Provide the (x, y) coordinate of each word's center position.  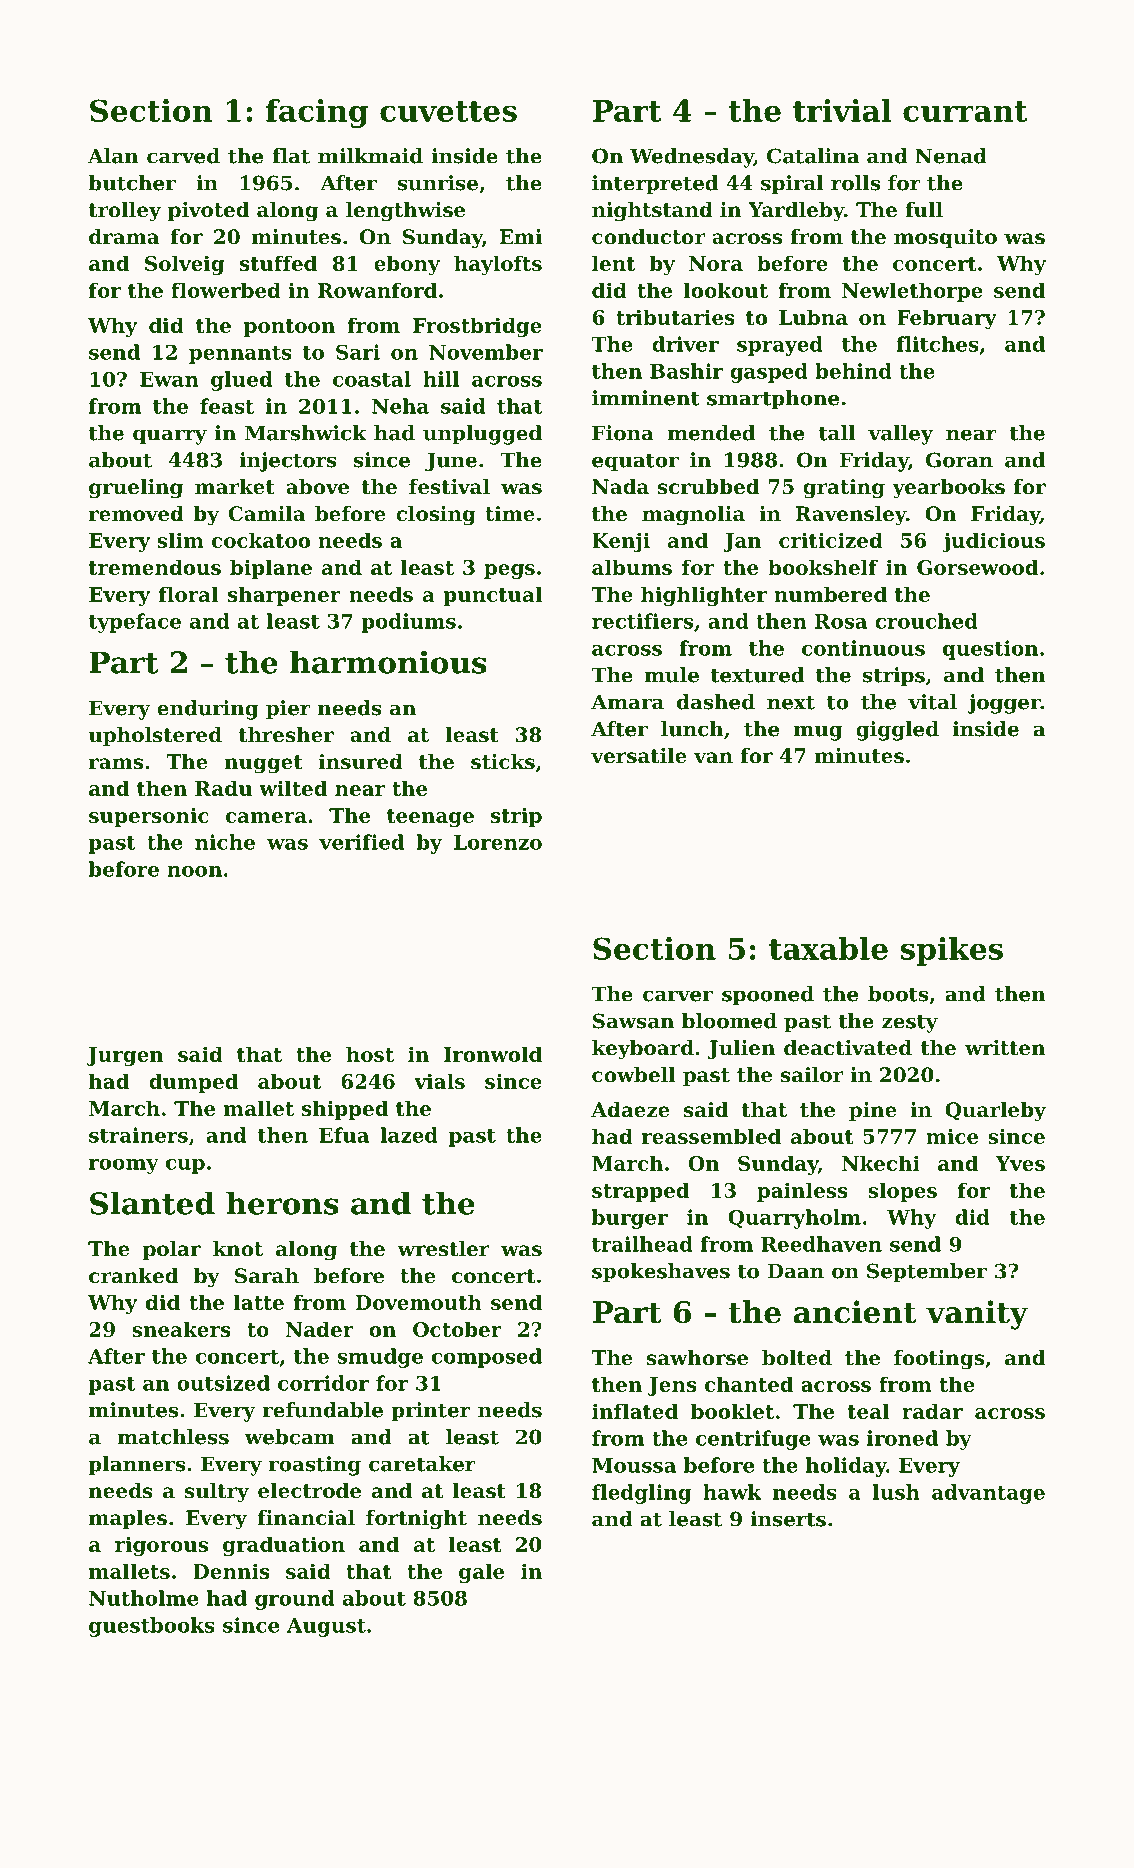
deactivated (848, 1048)
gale (481, 1573)
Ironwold (493, 1054)
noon (194, 871)
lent (613, 263)
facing (317, 113)
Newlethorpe (912, 292)
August (326, 1627)
